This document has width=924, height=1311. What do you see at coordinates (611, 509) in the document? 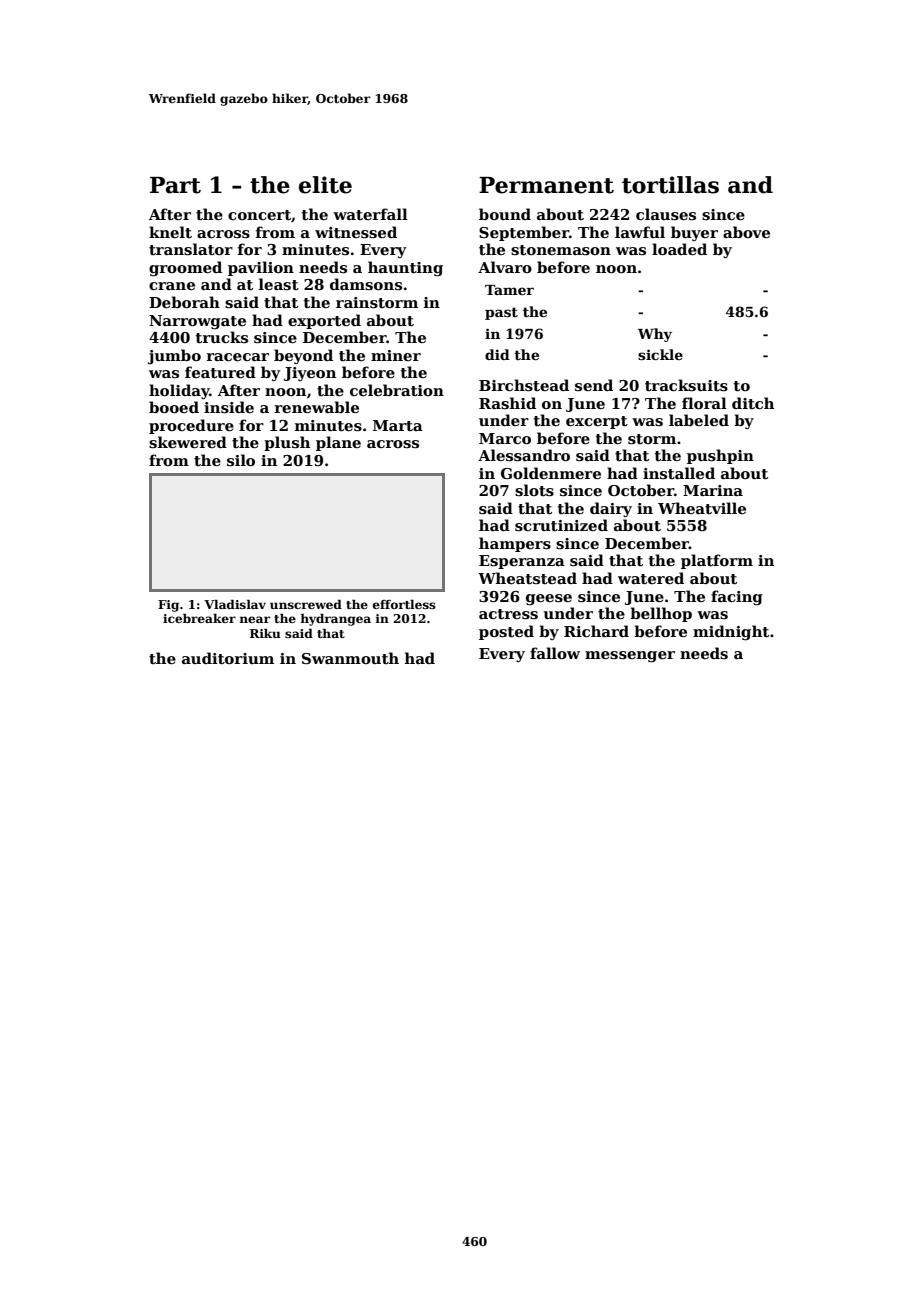
I see `dairy` at bounding box center [611, 509].
